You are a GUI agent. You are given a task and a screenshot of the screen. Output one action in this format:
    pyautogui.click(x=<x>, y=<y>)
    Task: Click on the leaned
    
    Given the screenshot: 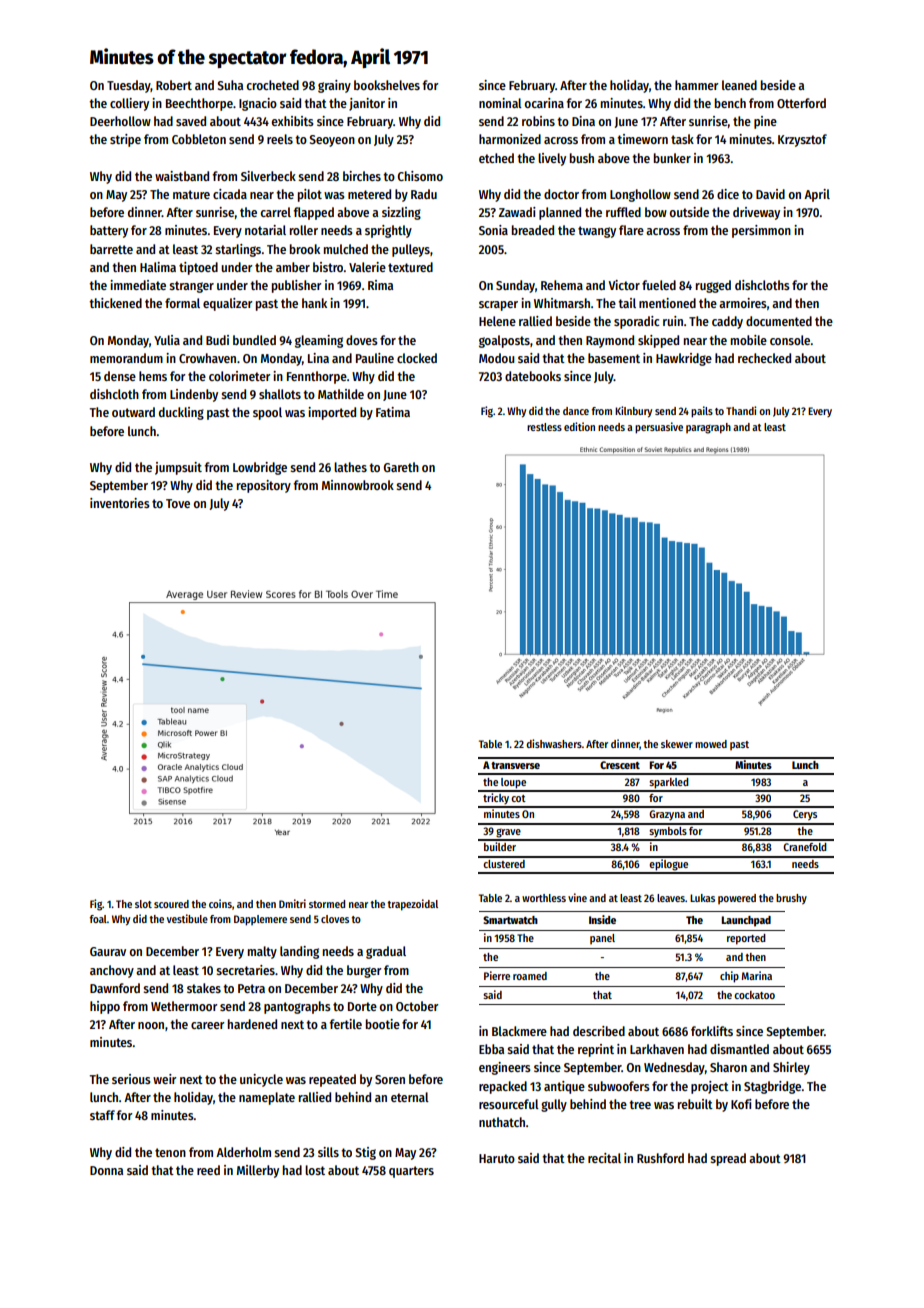 What is the action you would take?
    pyautogui.click(x=739, y=85)
